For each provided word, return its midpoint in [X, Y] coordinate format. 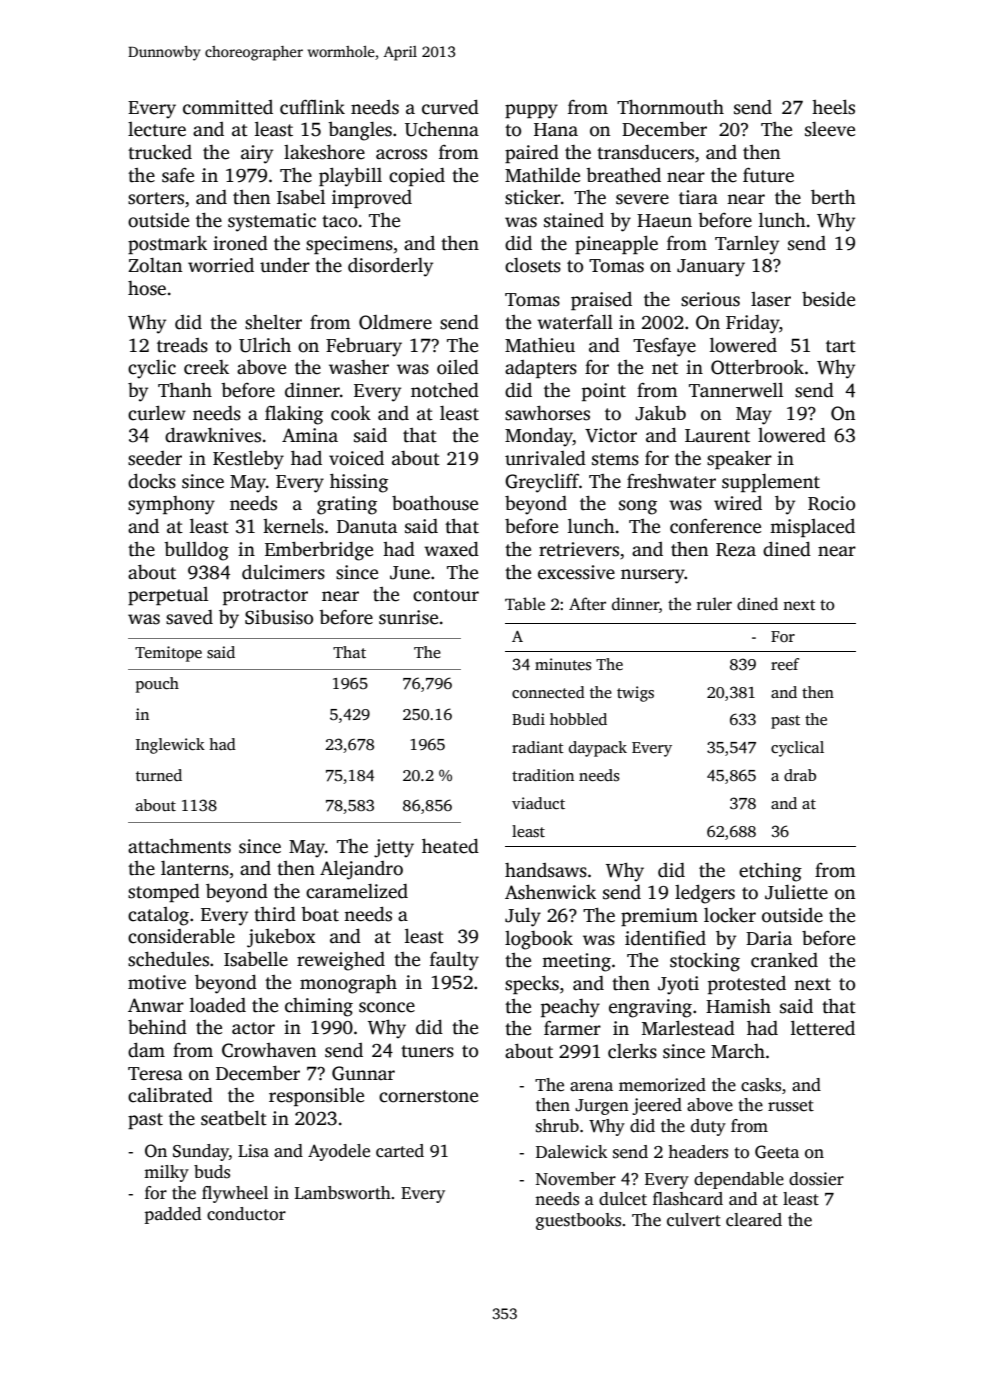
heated [450, 846]
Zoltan [155, 265]
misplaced [812, 528]
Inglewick [170, 746]
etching [770, 872]
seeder [155, 458]
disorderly [390, 267]
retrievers [579, 549]
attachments [179, 846]
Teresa [155, 1074]
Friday [752, 324]
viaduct [538, 803]
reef [785, 664]
